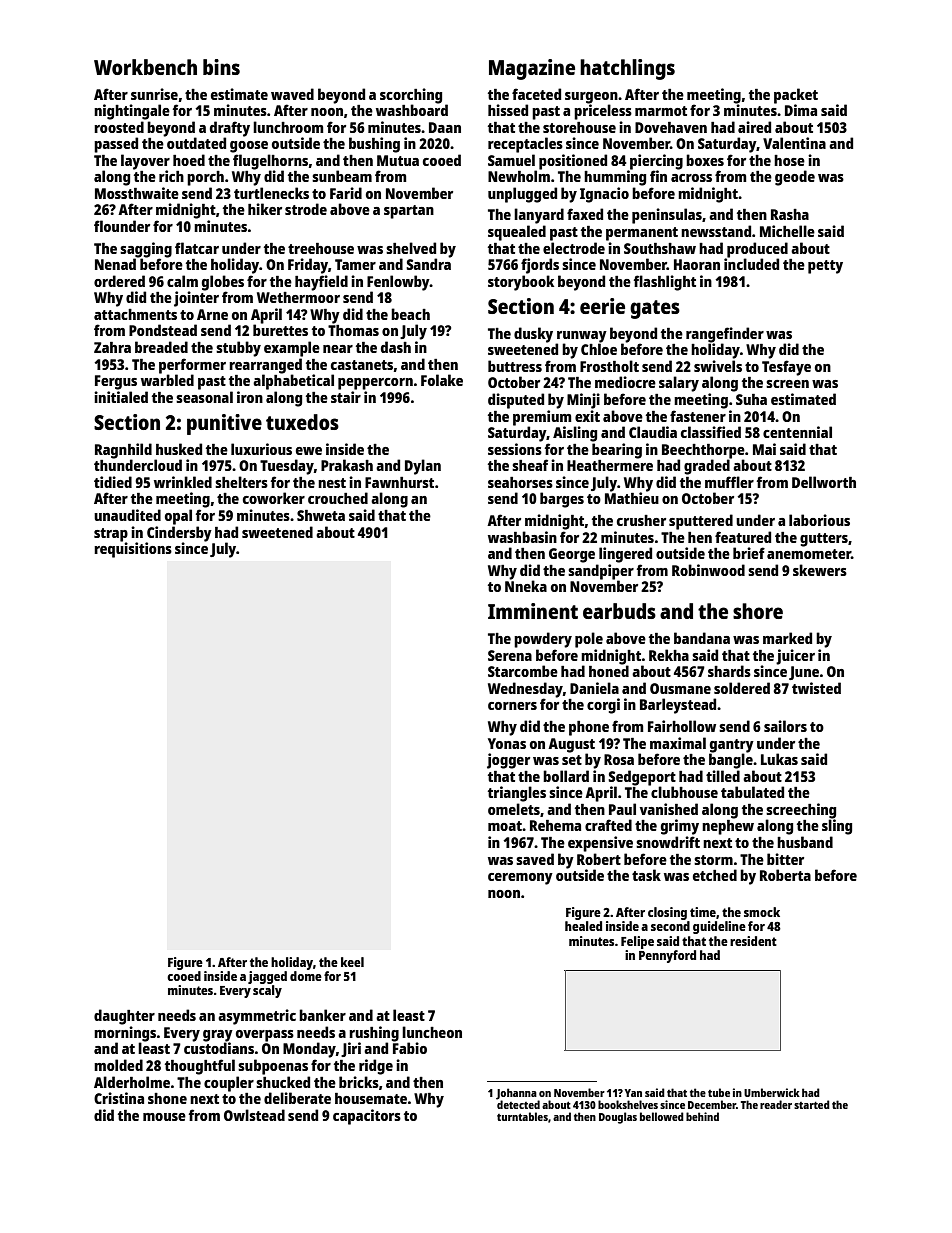 This page has height=1233, width=952. Describe the element at coordinates (507, 743) in the page. I see `Yonas` at that location.
